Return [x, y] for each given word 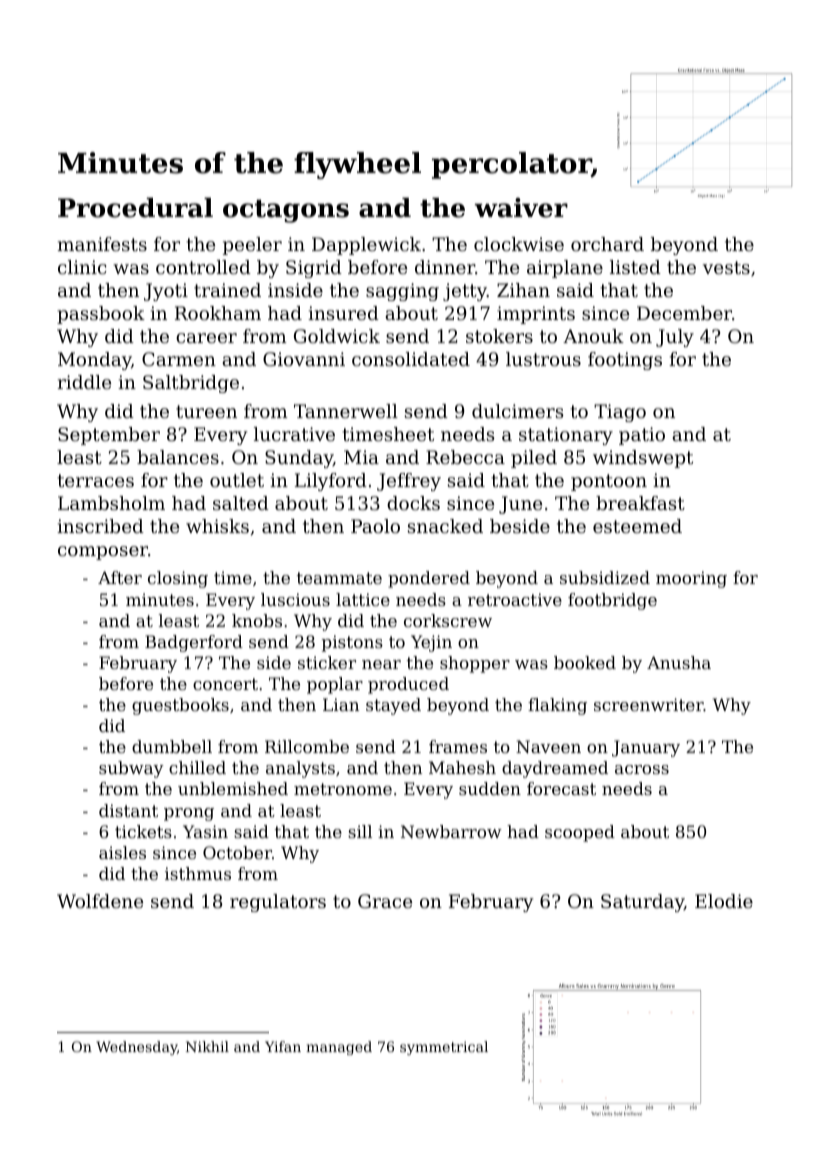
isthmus [198, 873]
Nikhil [207, 1046]
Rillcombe [307, 746]
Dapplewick [366, 246]
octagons [286, 211]
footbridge [612, 601]
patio [642, 436]
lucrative [294, 434]
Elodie [724, 901]
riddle [84, 382]
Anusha [679, 662]
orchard [607, 244]
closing [178, 579]
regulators [278, 903]
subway [131, 769]
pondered [429, 579]
